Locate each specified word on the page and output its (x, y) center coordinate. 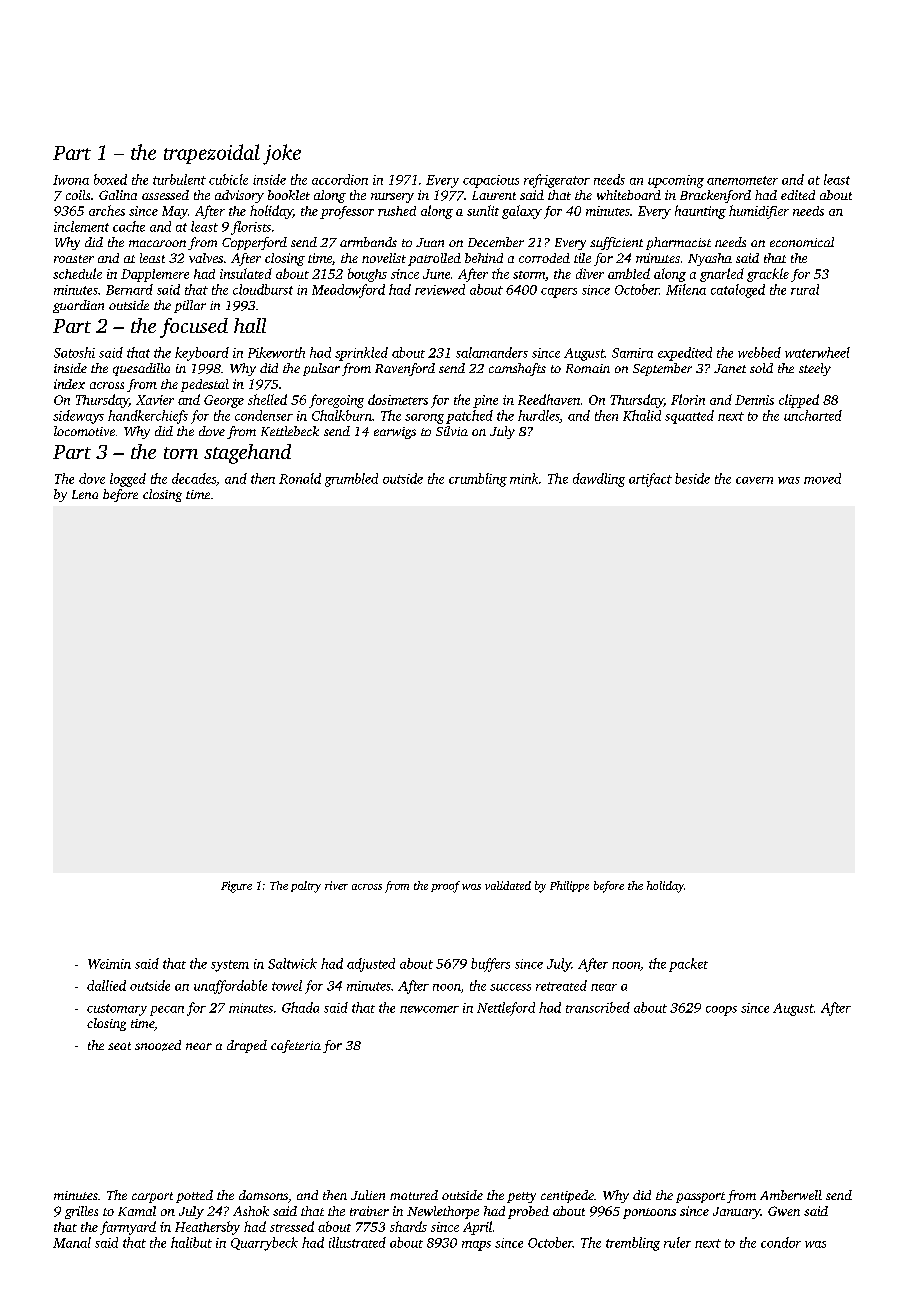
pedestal (205, 385)
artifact (650, 480)
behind (484, 258)
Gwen (784, 1211)
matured (414, 1195)
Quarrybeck (264, 1244)
